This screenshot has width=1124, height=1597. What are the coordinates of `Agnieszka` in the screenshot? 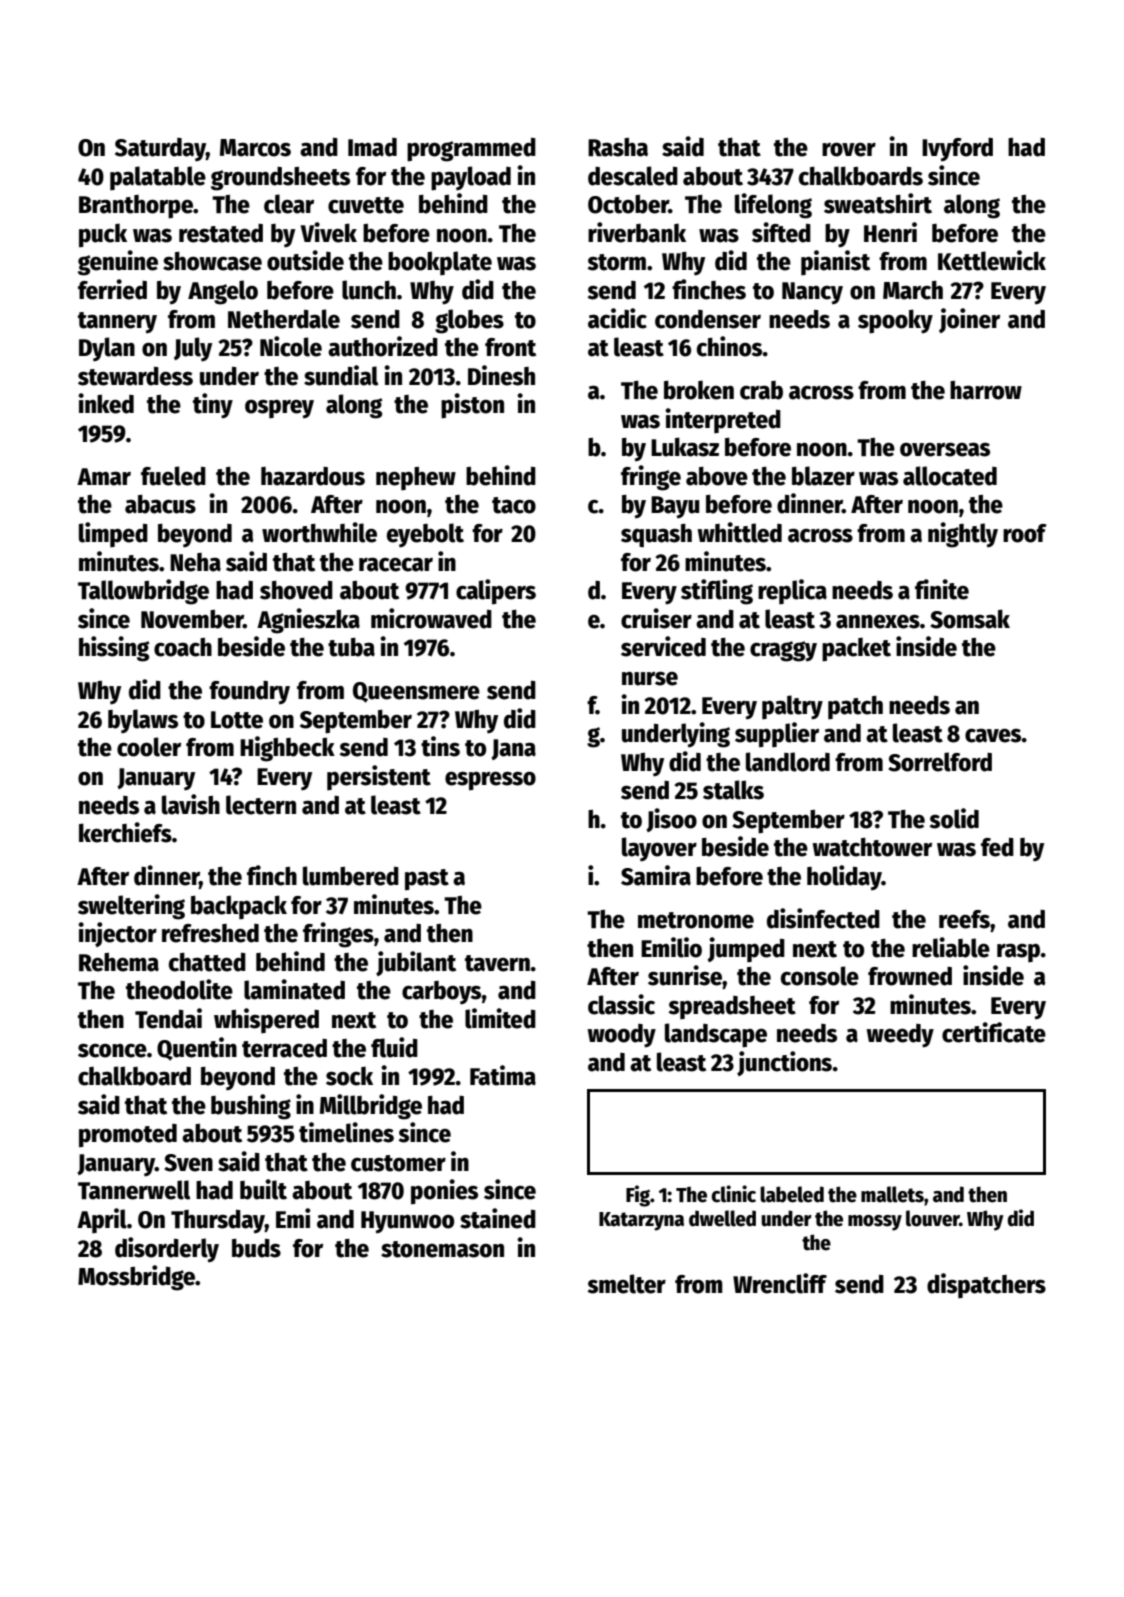 It's located at (308, 621).
